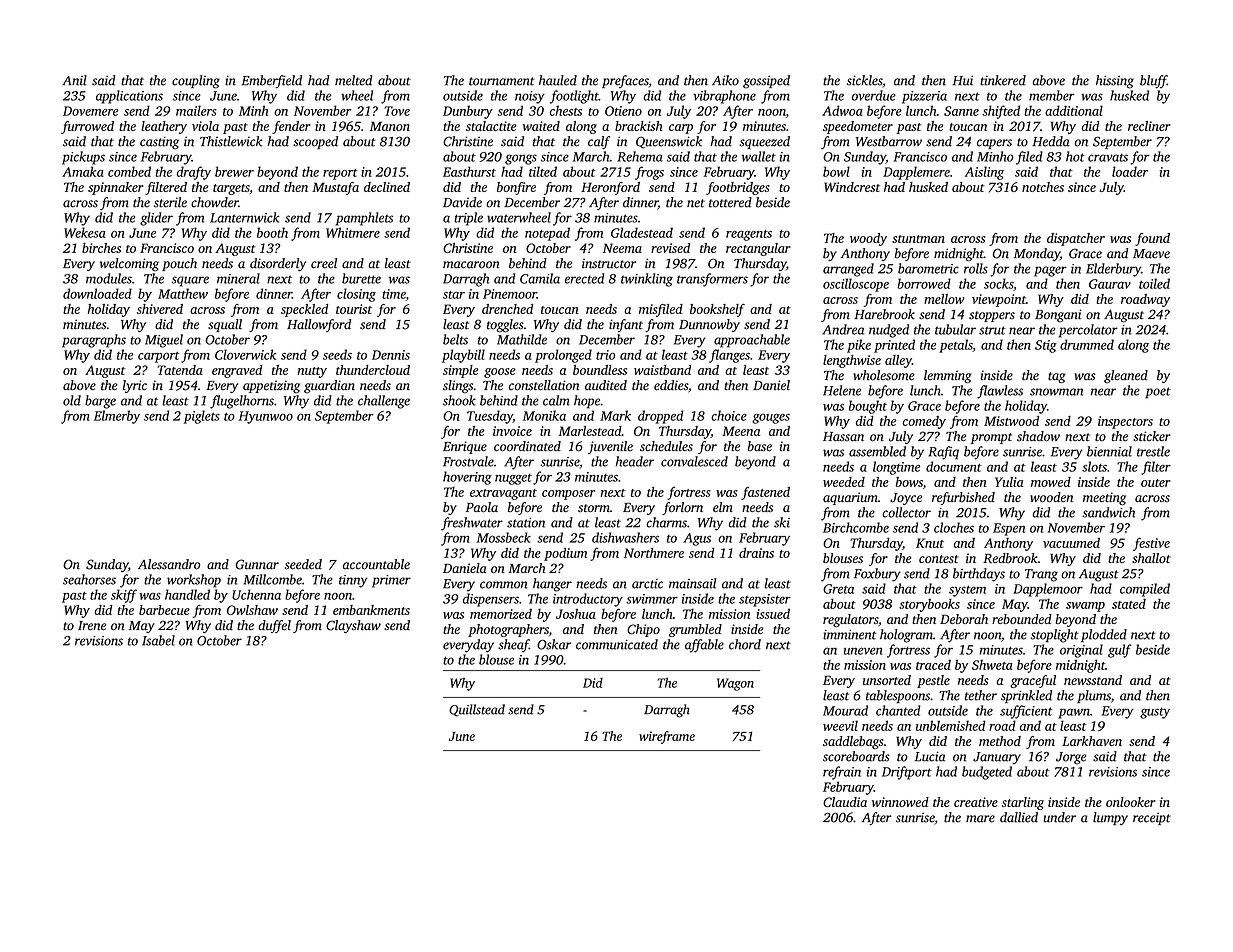 The height and width of the screenshot is (952, 1233). Describe the element at coordinates (842, 390) in the screenshot. I see `Helene` at that location.
